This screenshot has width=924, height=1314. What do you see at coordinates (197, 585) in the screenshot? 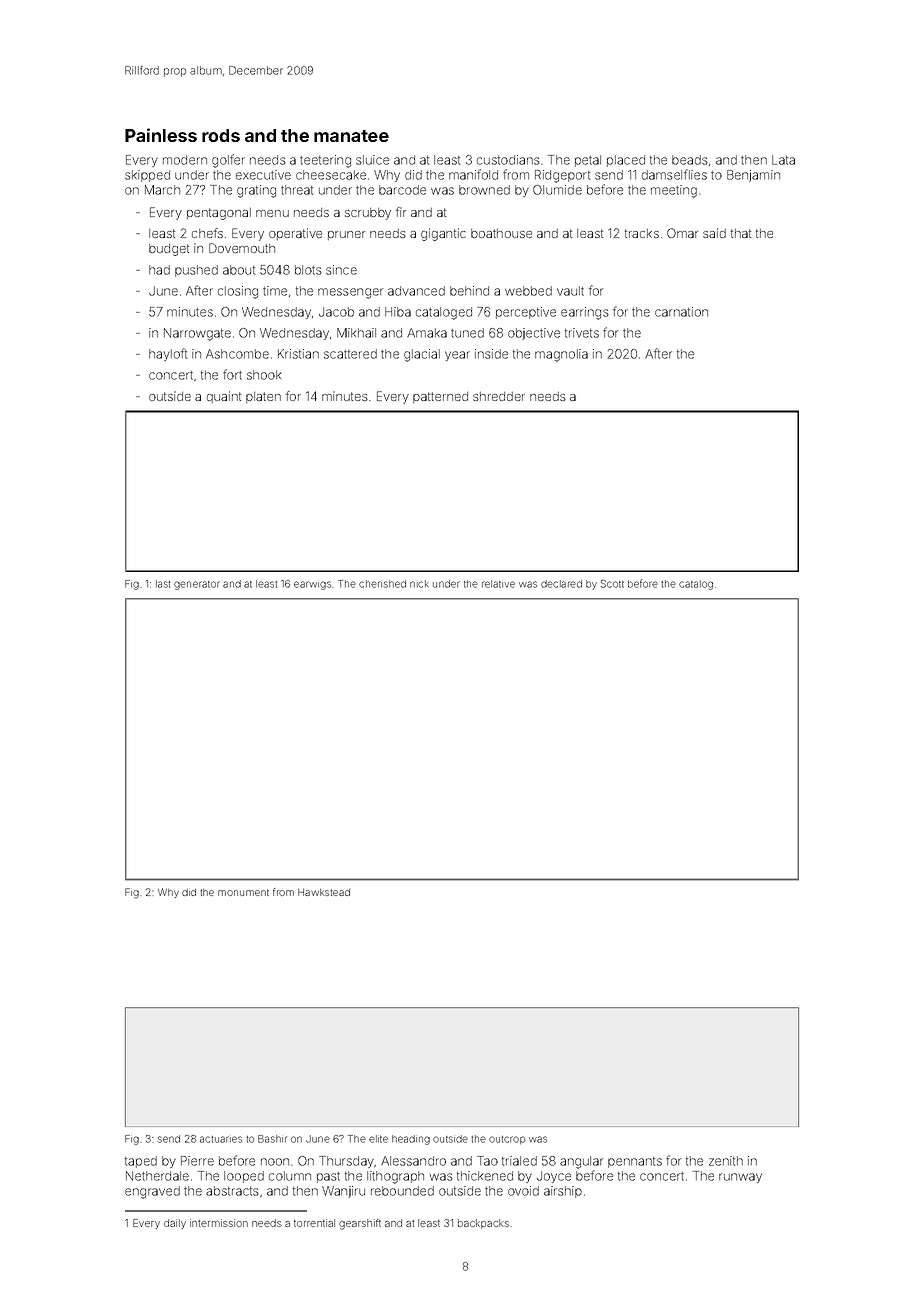
I see `generator` at bounding box center [197, 585].
